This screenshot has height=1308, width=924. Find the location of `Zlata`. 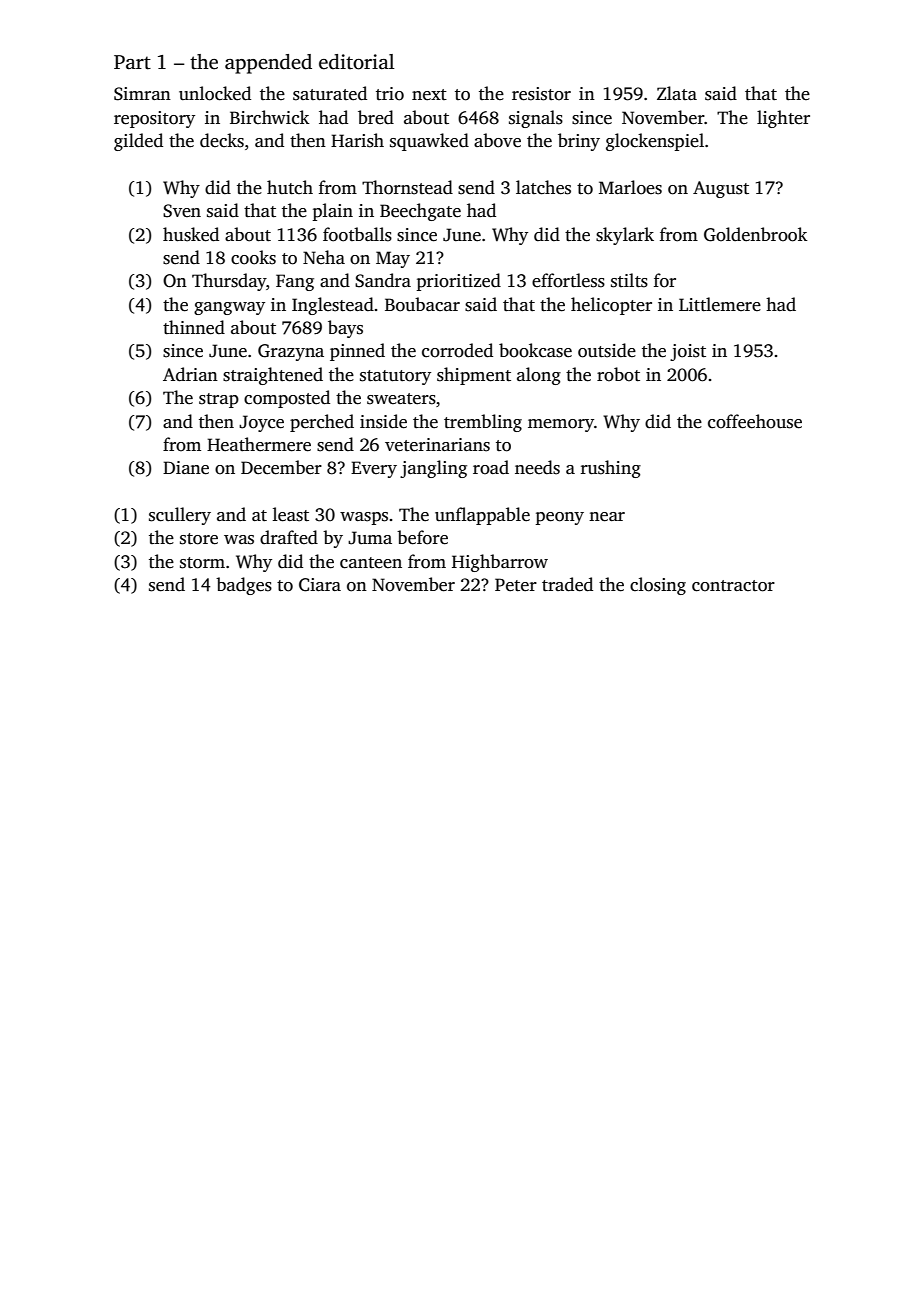

Zlata is located at coordinates (677, 93).
